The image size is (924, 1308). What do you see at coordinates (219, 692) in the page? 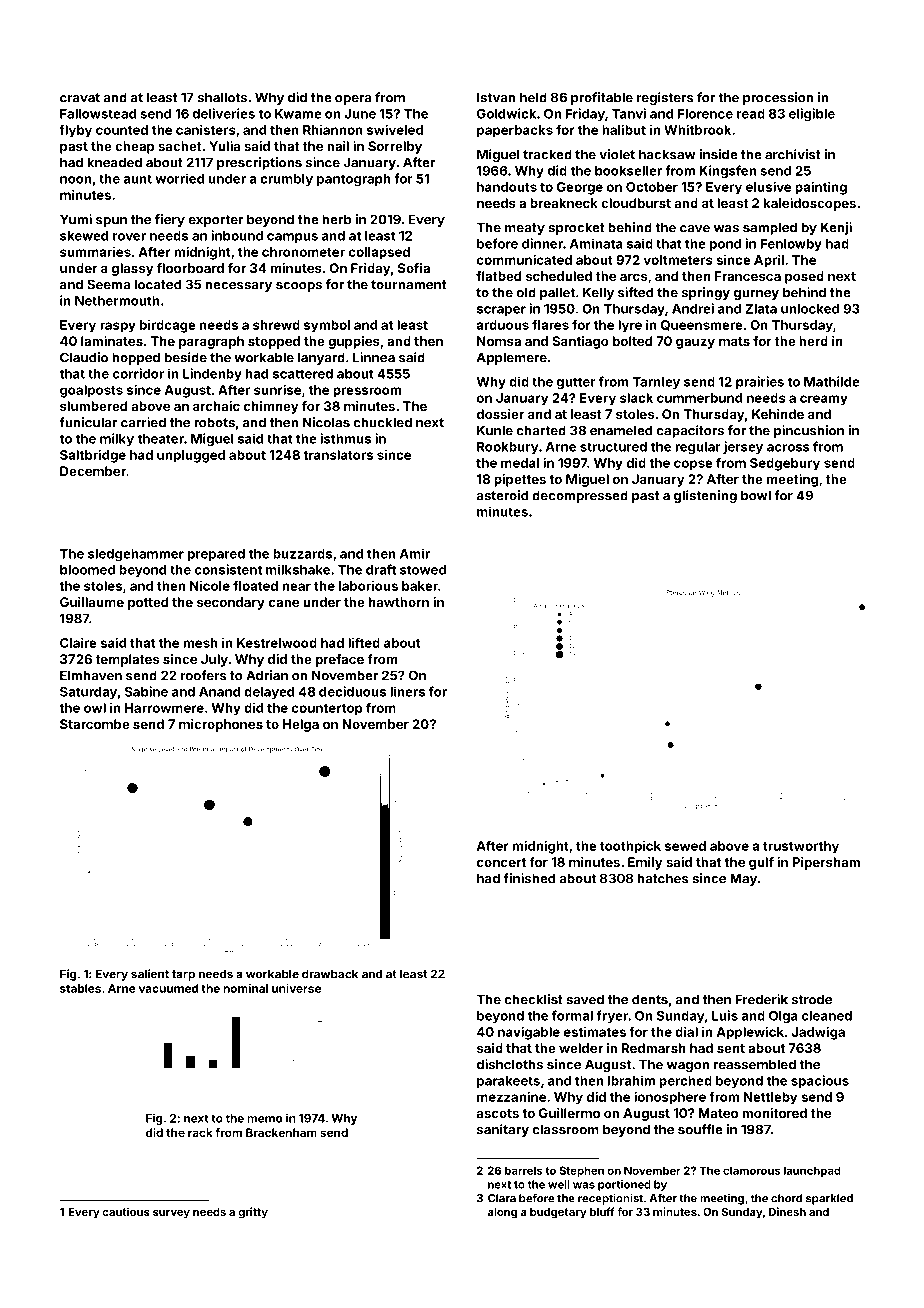
I see `Anand` at bounding box center [219, 692].
